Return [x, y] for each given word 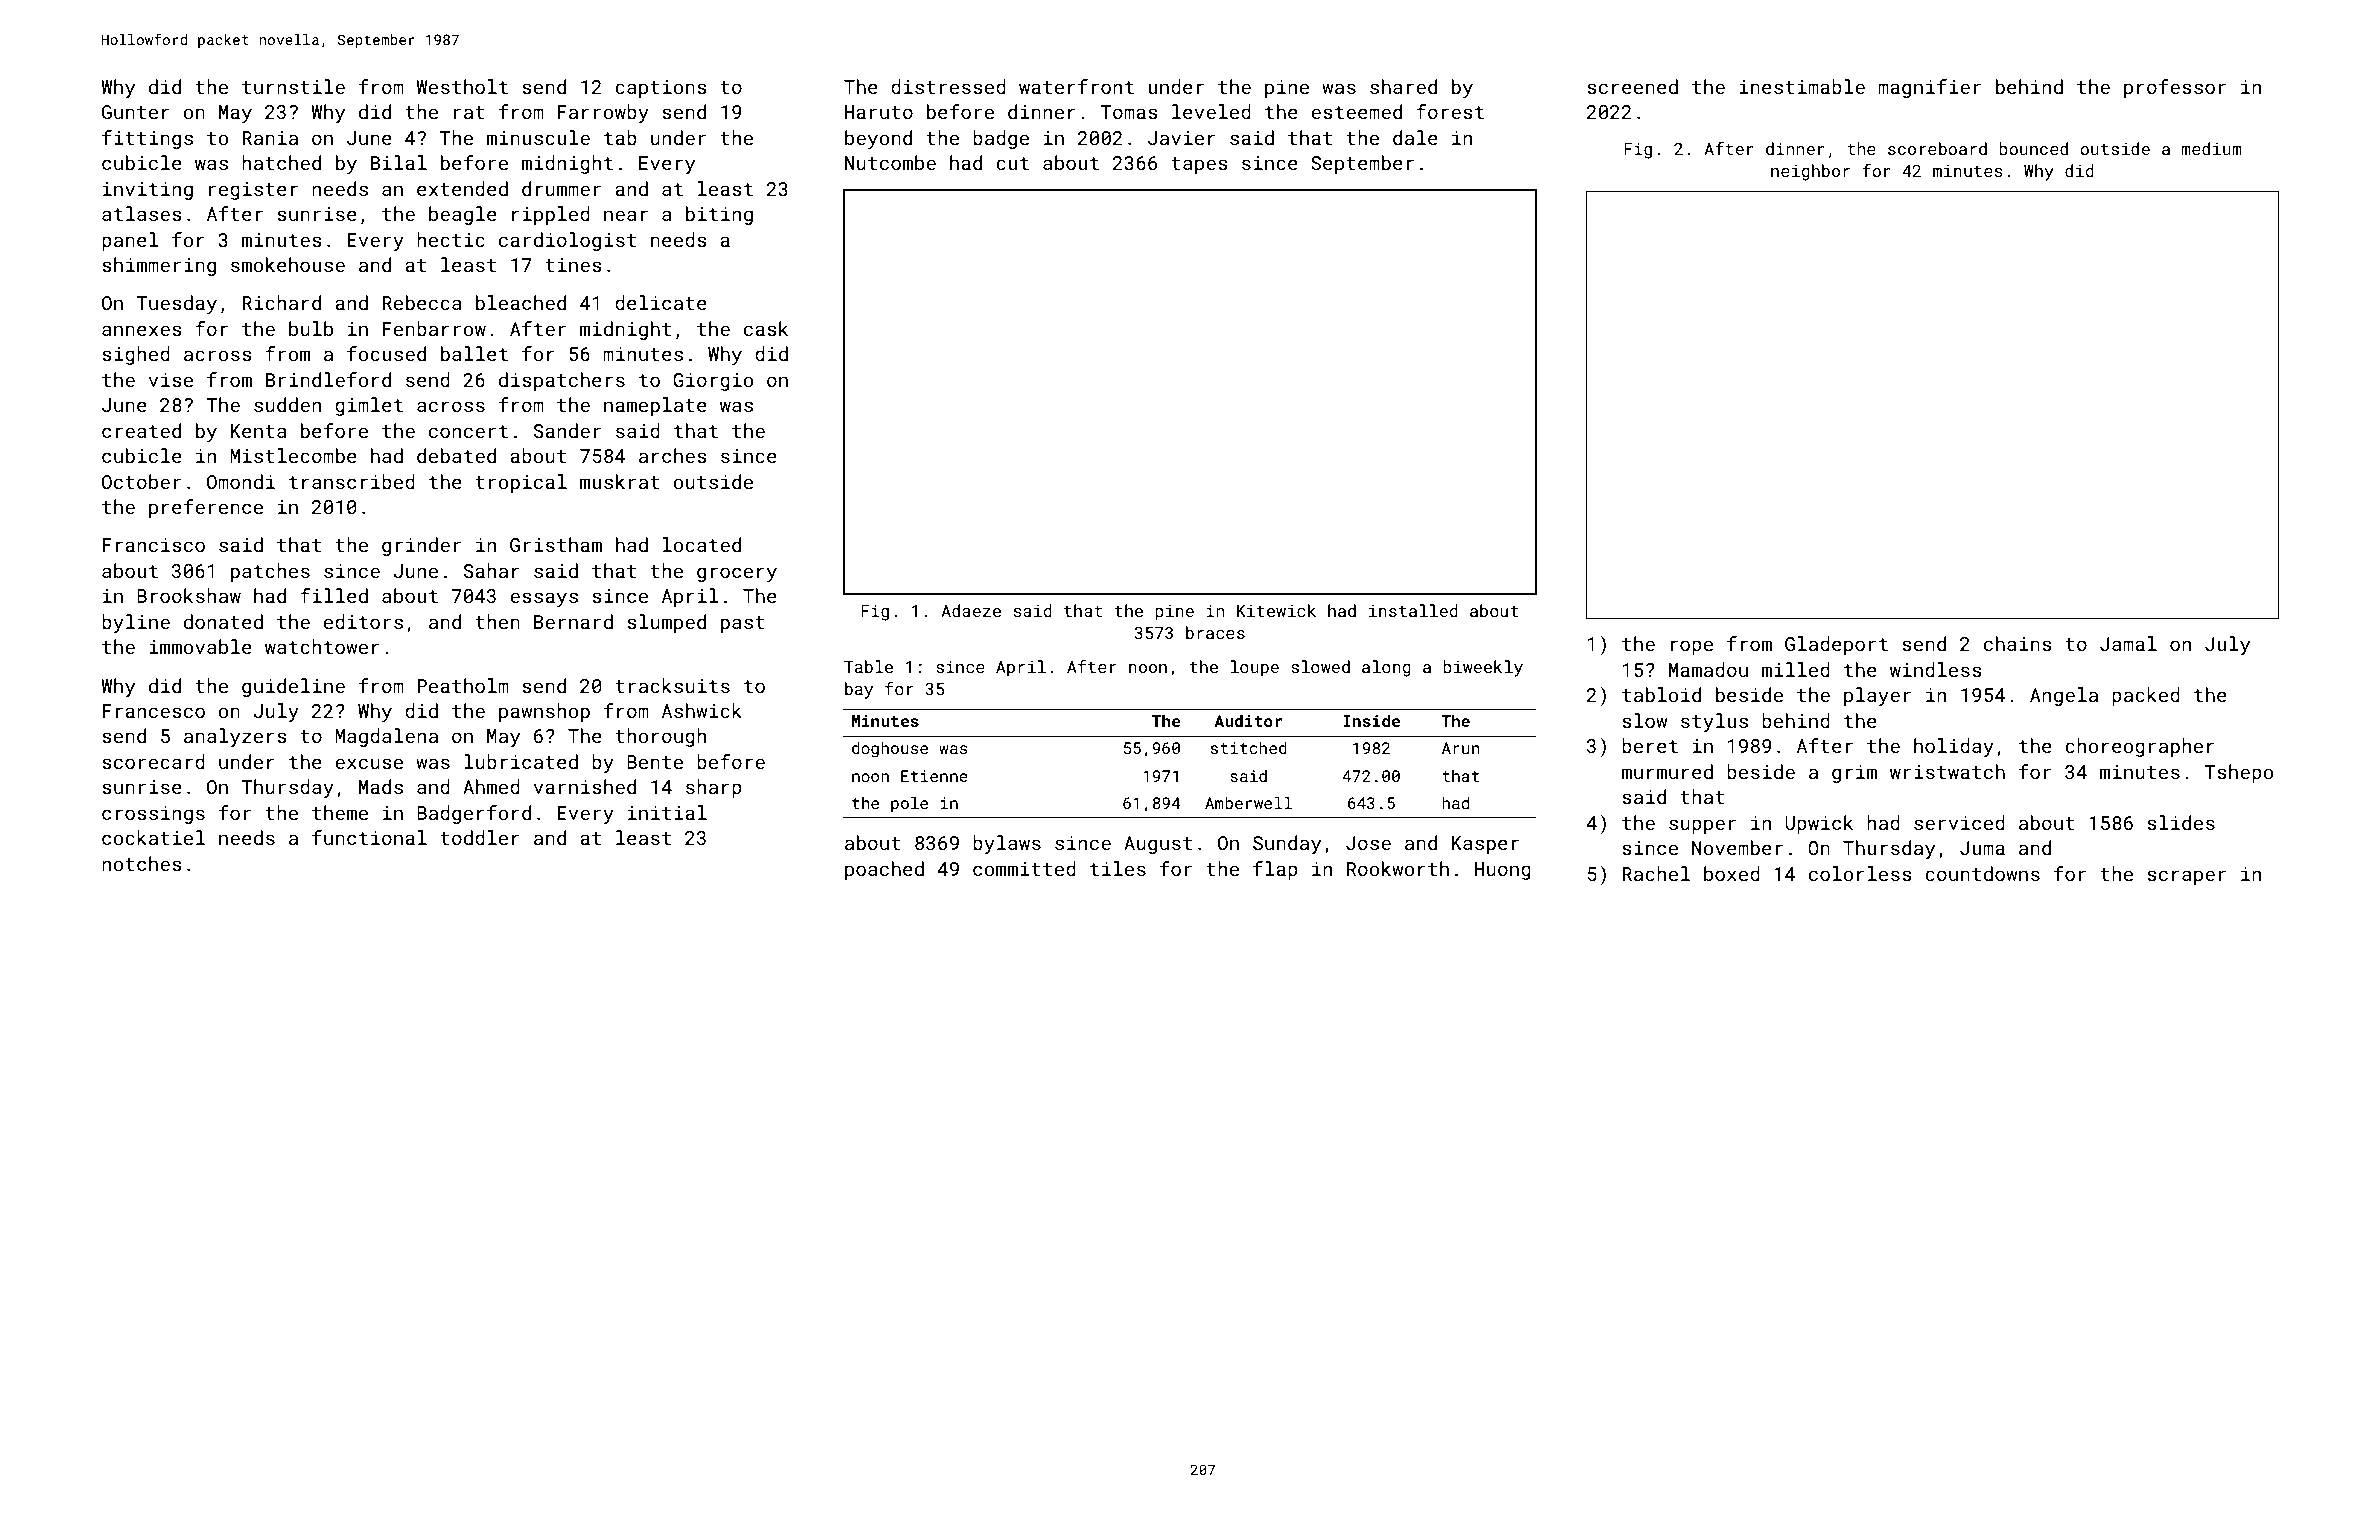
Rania [270, 138]
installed [1413, 610]
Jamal [2128, 643]
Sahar [492, 570]
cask [766, 328]
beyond [878, 139]
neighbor [1810, 172]
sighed [136, 355]
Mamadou [1708, 669]
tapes [1199, 165]
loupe [1255, 668]
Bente [655, 762]
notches [142, 863]
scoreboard [1937, 148]
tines [573, 265]
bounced [2033, 148]
